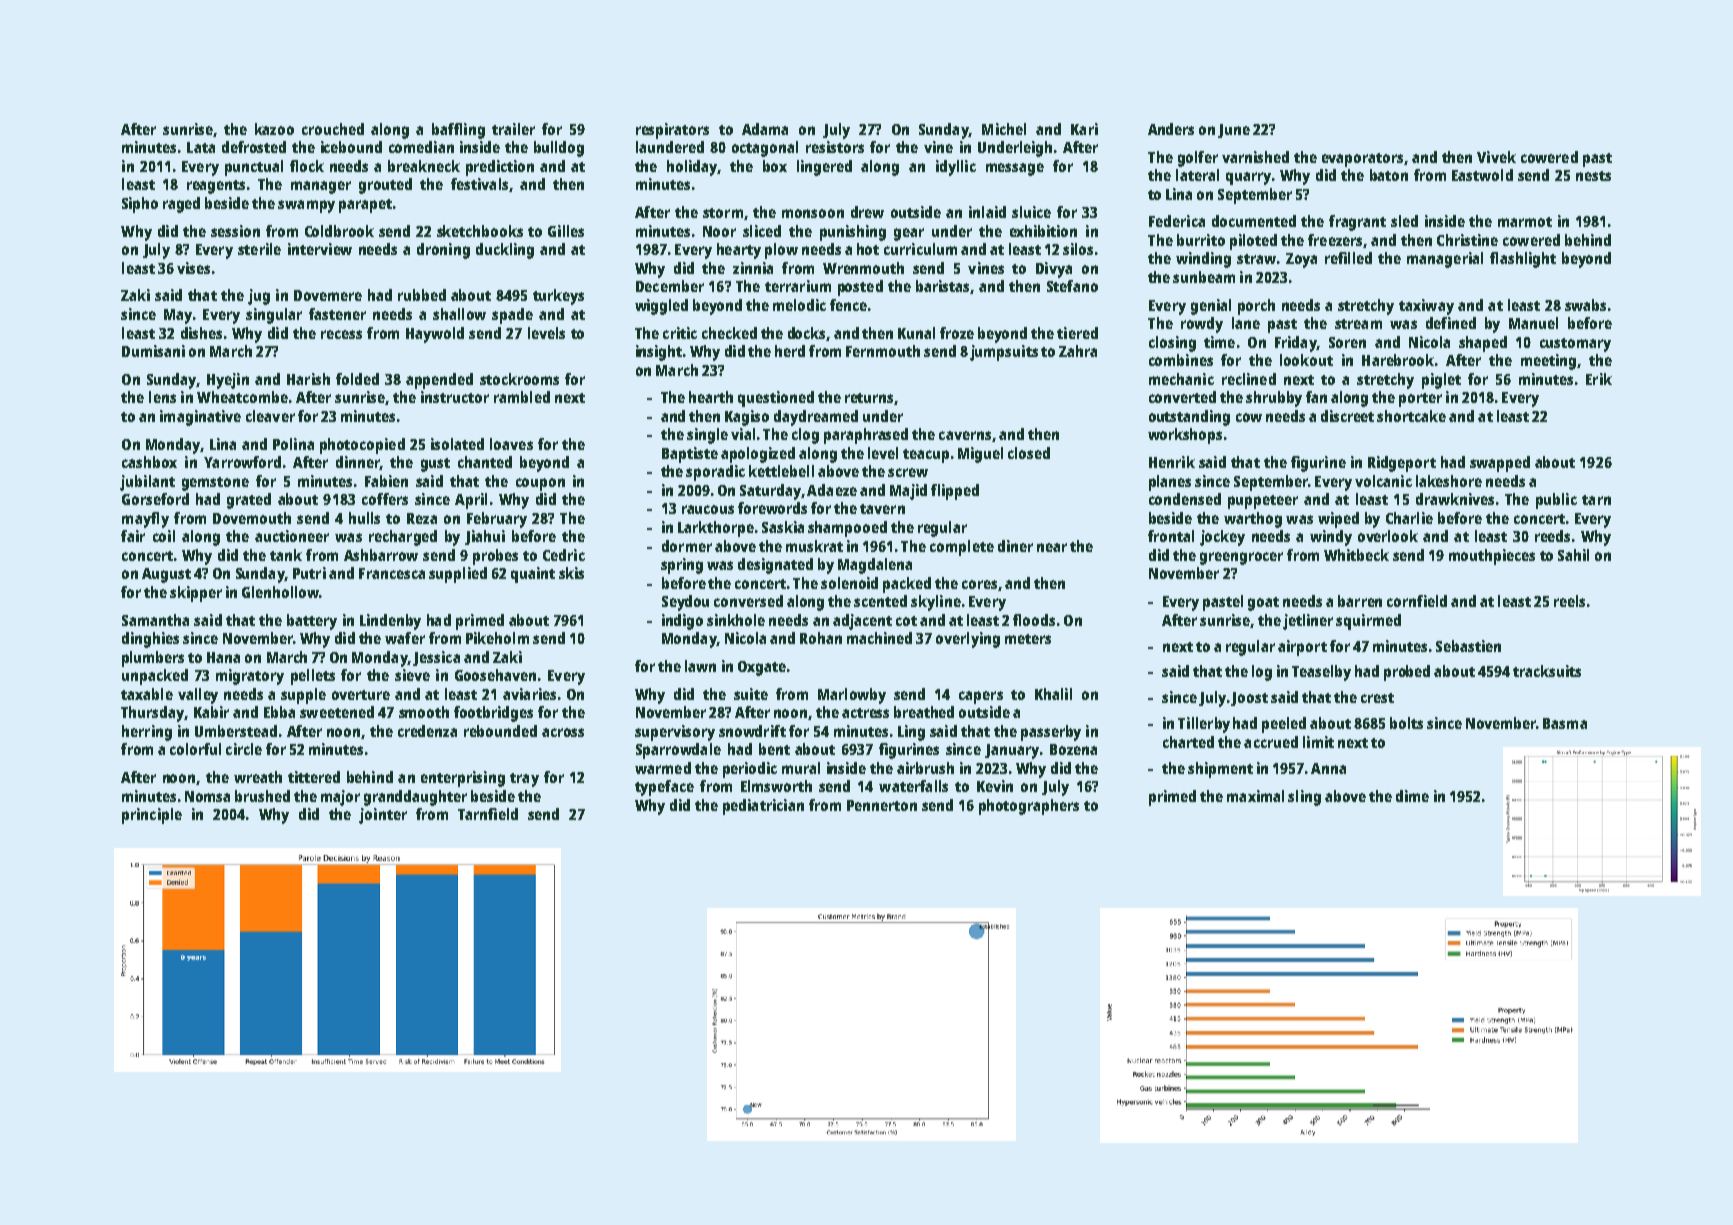  What do you see at coordinates (1031, 212) in the page?
I see `sluice` at bounding box center [1031, 212].
